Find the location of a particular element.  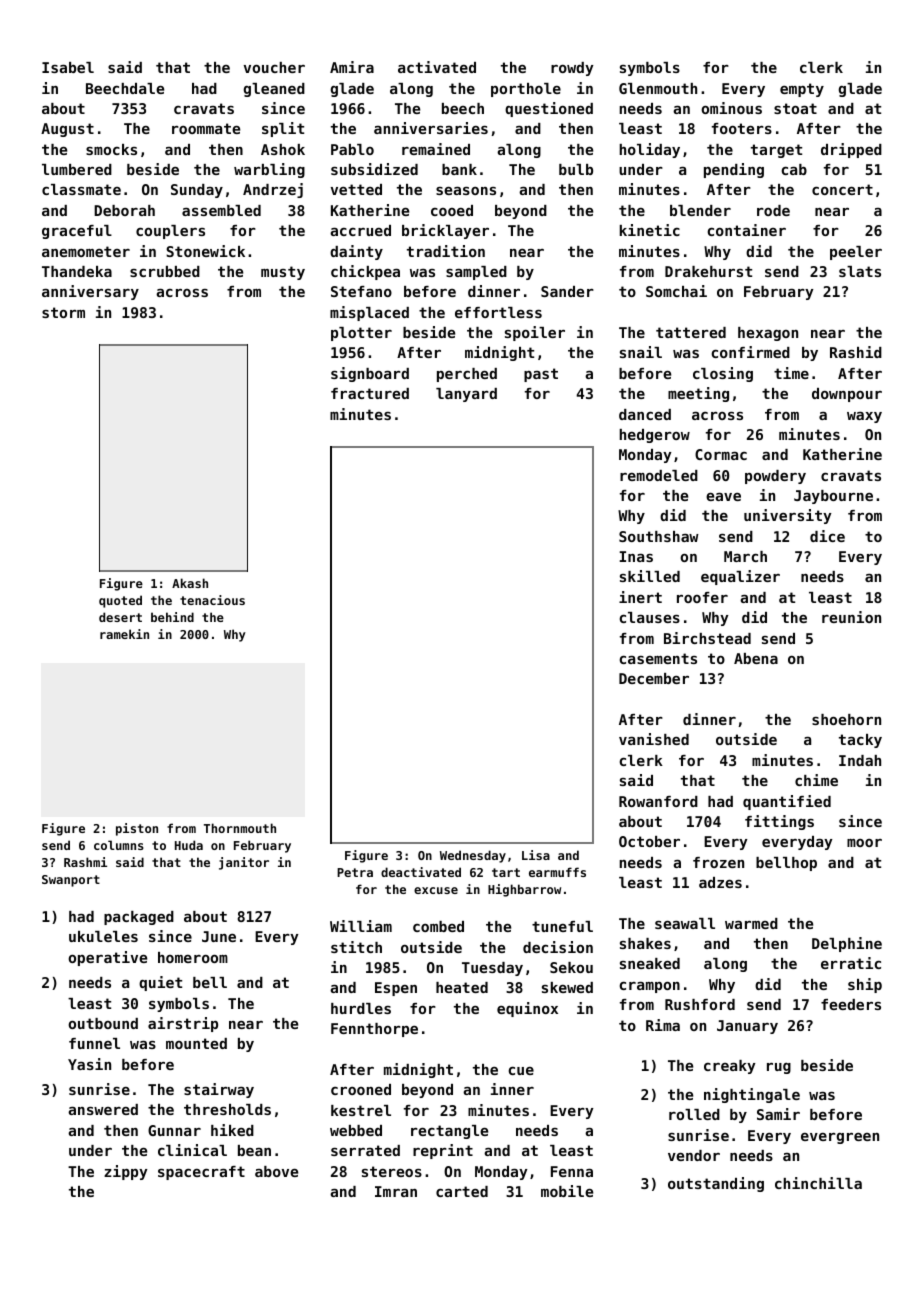

anniversaries is located at coordinates (431, 128).
